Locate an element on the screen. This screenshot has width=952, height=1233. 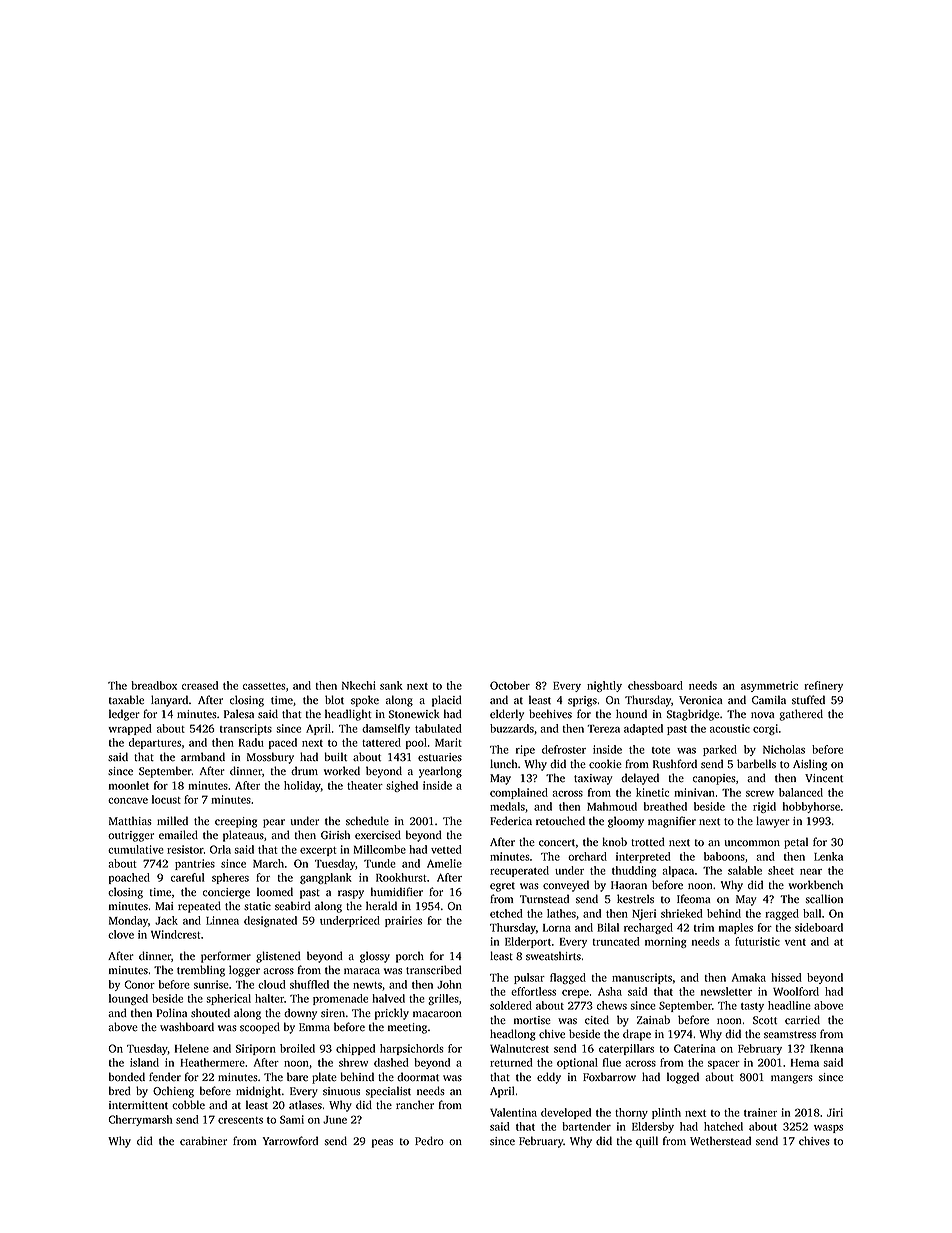
Linnea is located at coordinates (222, 920).
